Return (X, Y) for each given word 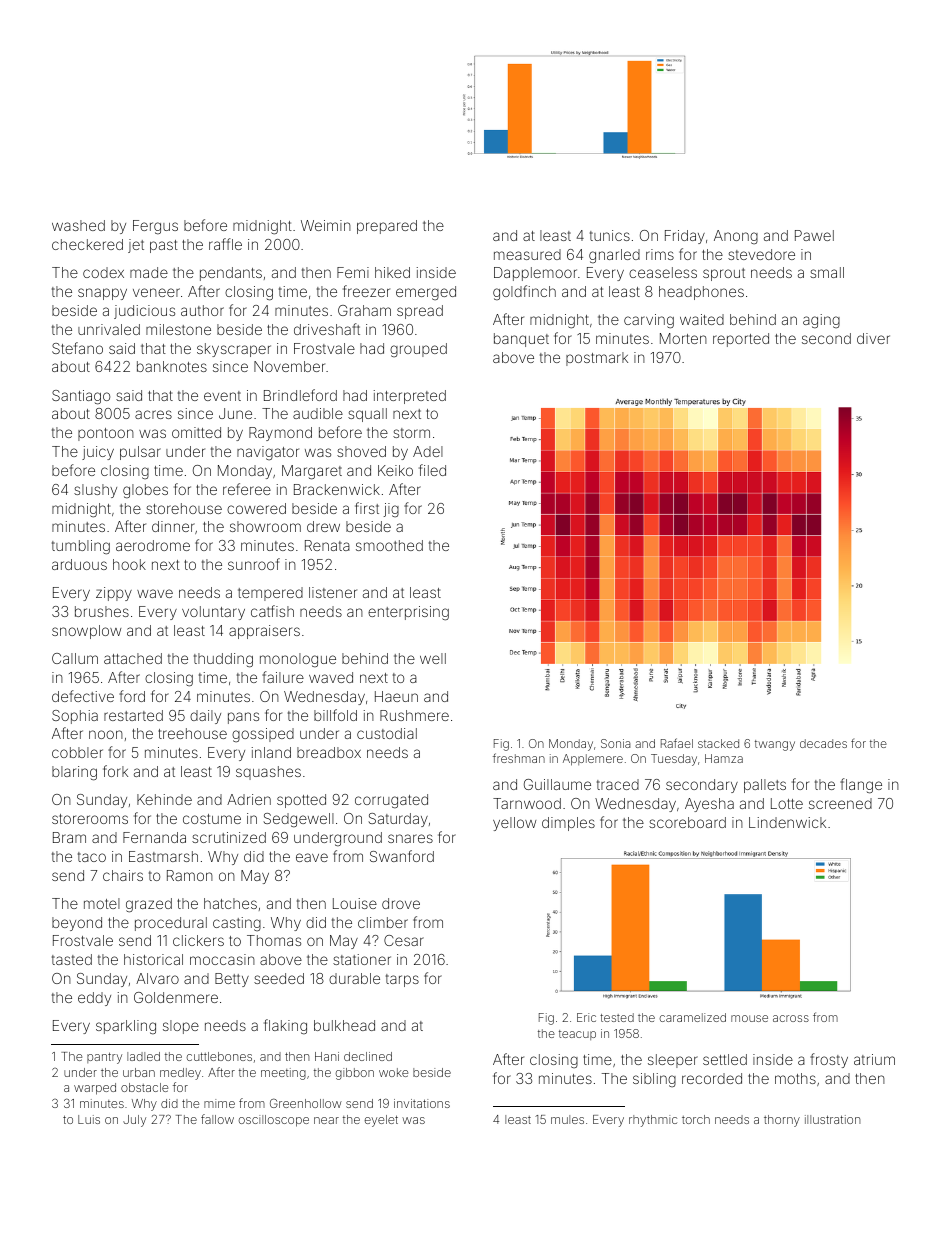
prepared (387, 227)
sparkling (126, 1027)
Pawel (814, 235)
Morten (683, 338)
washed (78, 225)
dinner (173, 526)
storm (411, 433)
